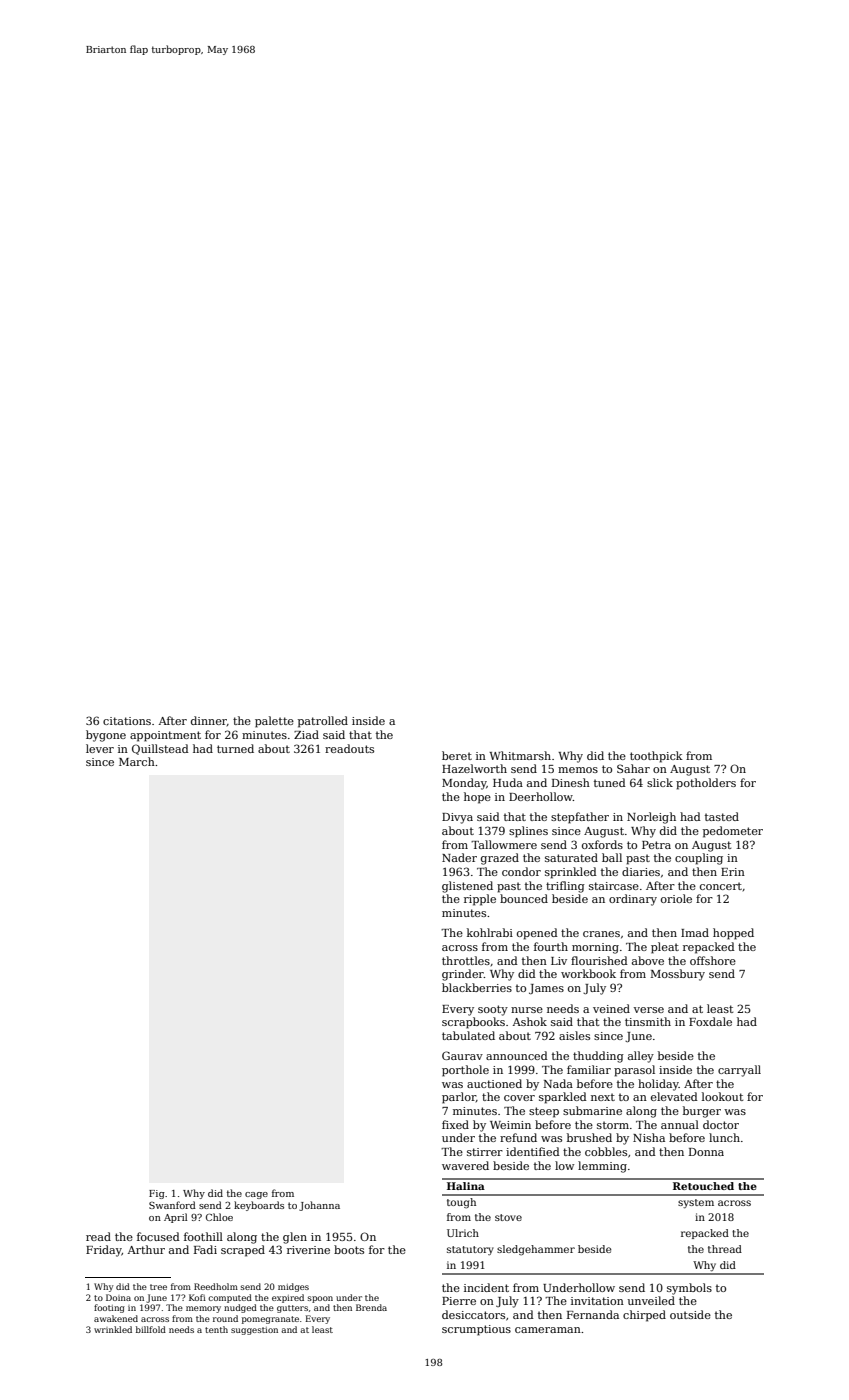  Describe the element at coordinates (710, 1021) in the document. I see `Foxdale` at that location.
